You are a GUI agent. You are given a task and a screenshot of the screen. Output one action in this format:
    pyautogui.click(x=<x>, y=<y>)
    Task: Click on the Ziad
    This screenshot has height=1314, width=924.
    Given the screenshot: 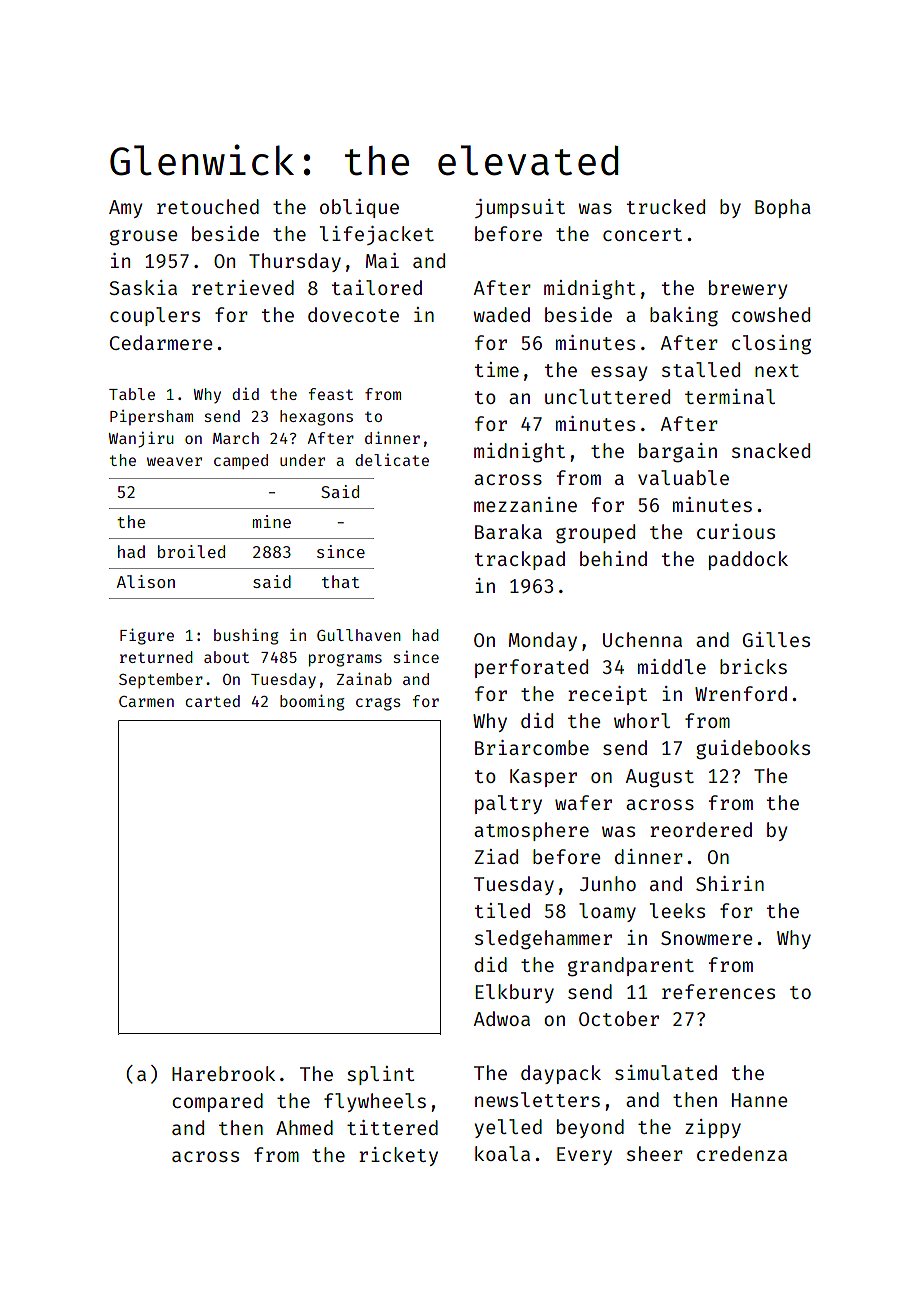 What is the action you would take?
    pyautogui.click(x=496, y=856)
